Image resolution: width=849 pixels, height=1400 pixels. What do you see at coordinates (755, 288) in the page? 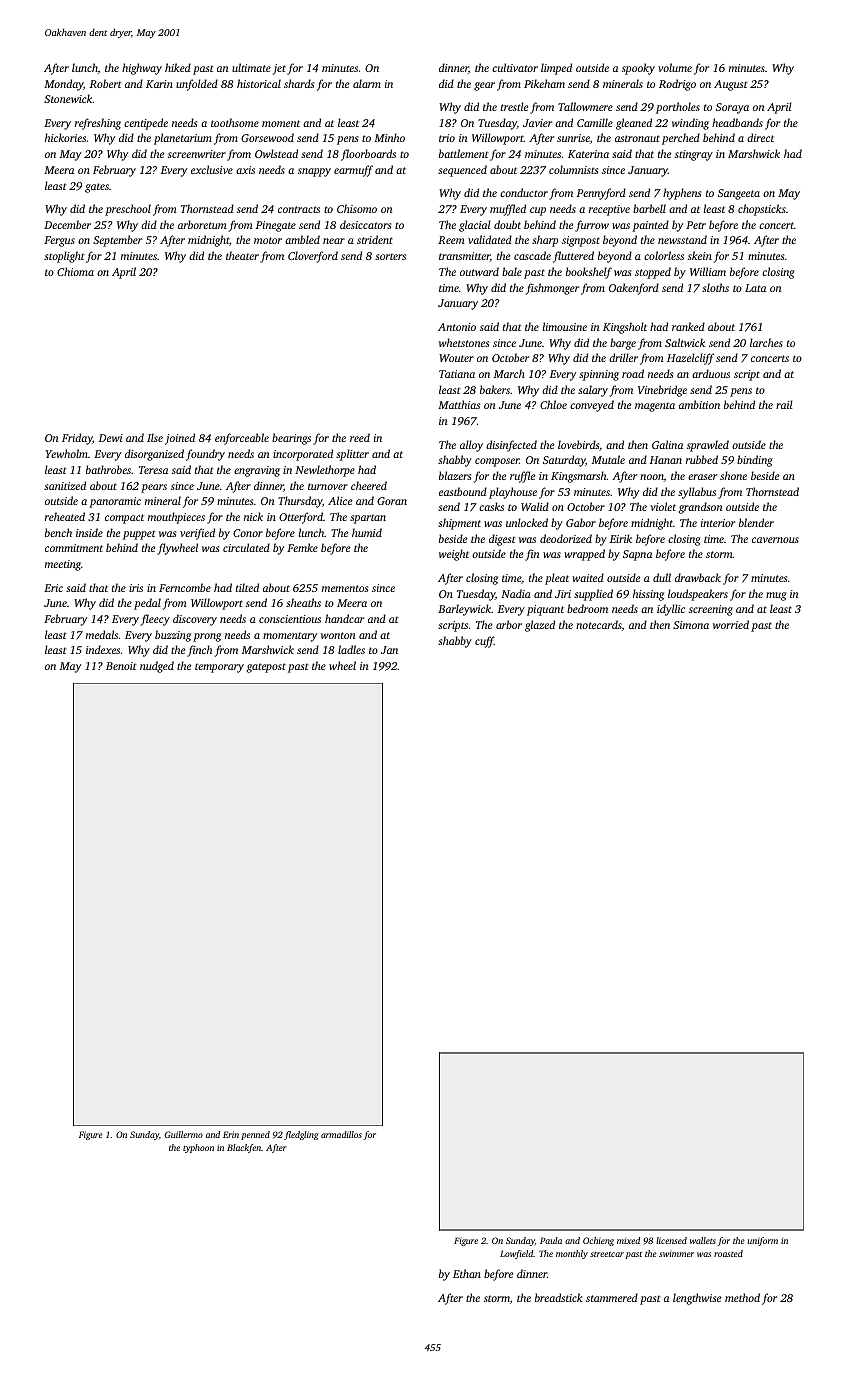
I see `Lata` at bounding box center [755, 288].
